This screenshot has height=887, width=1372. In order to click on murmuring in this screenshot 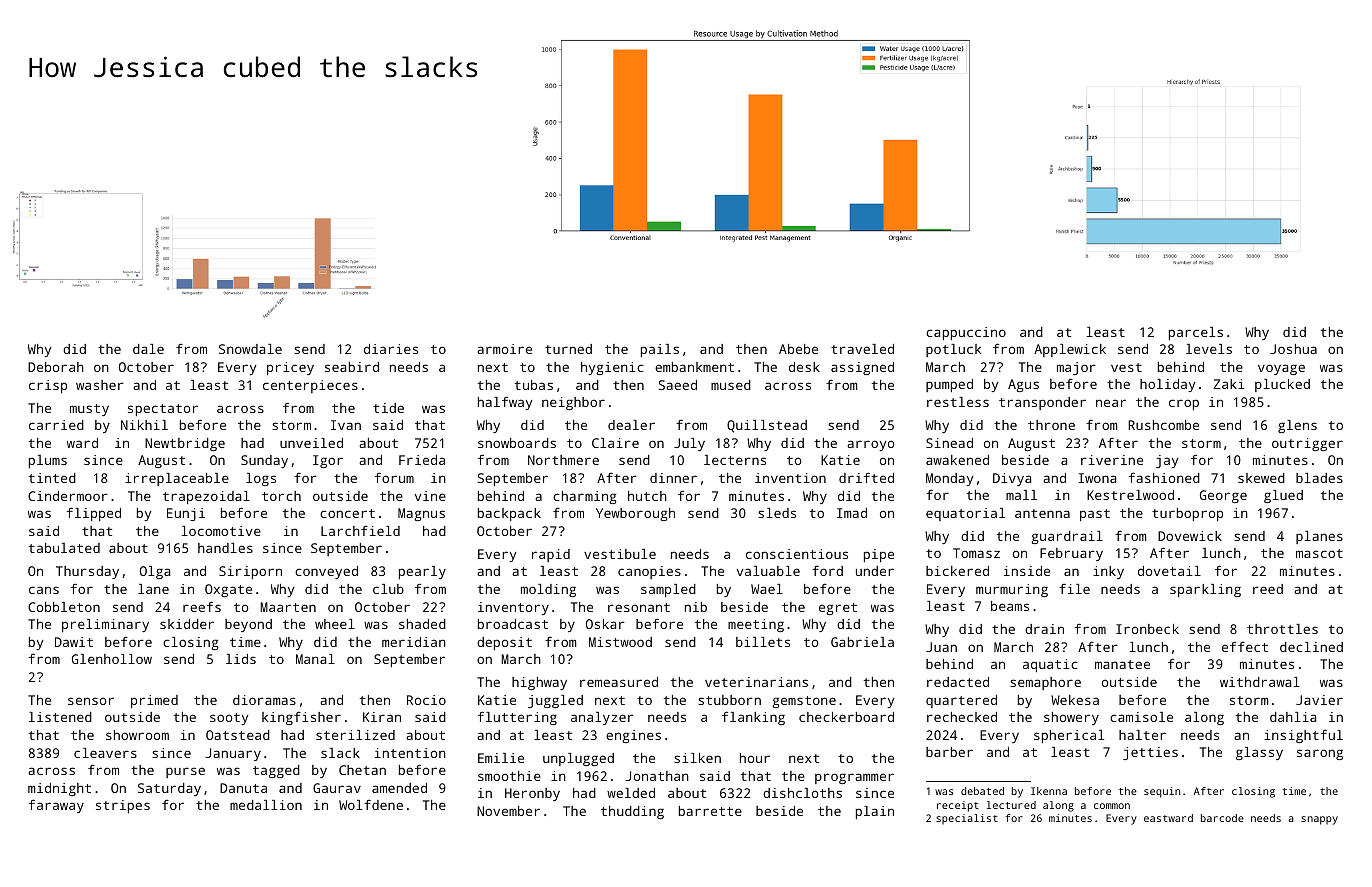, I will do `click(1012, 590)`.
